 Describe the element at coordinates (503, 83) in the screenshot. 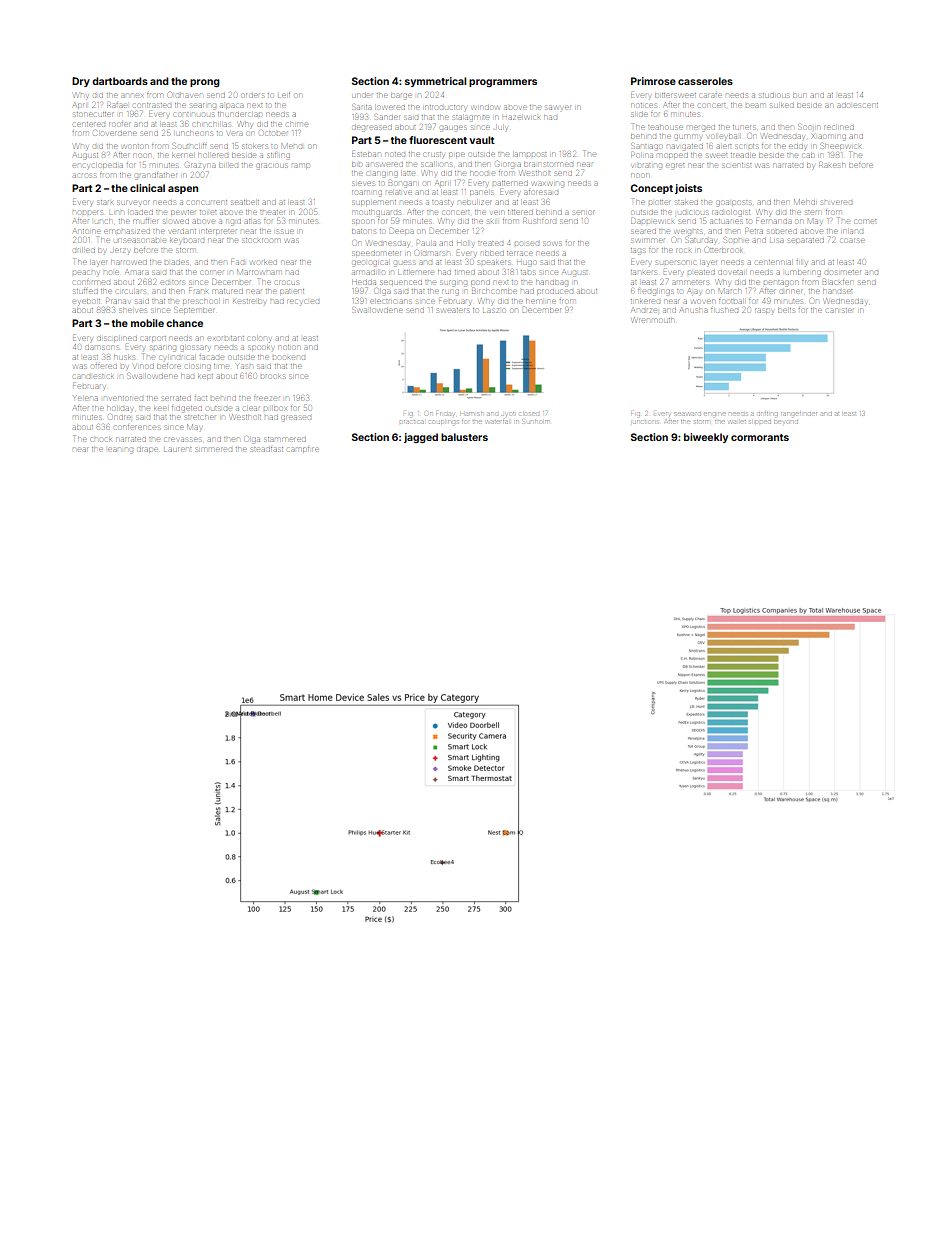

I see `programmers` at that location.
